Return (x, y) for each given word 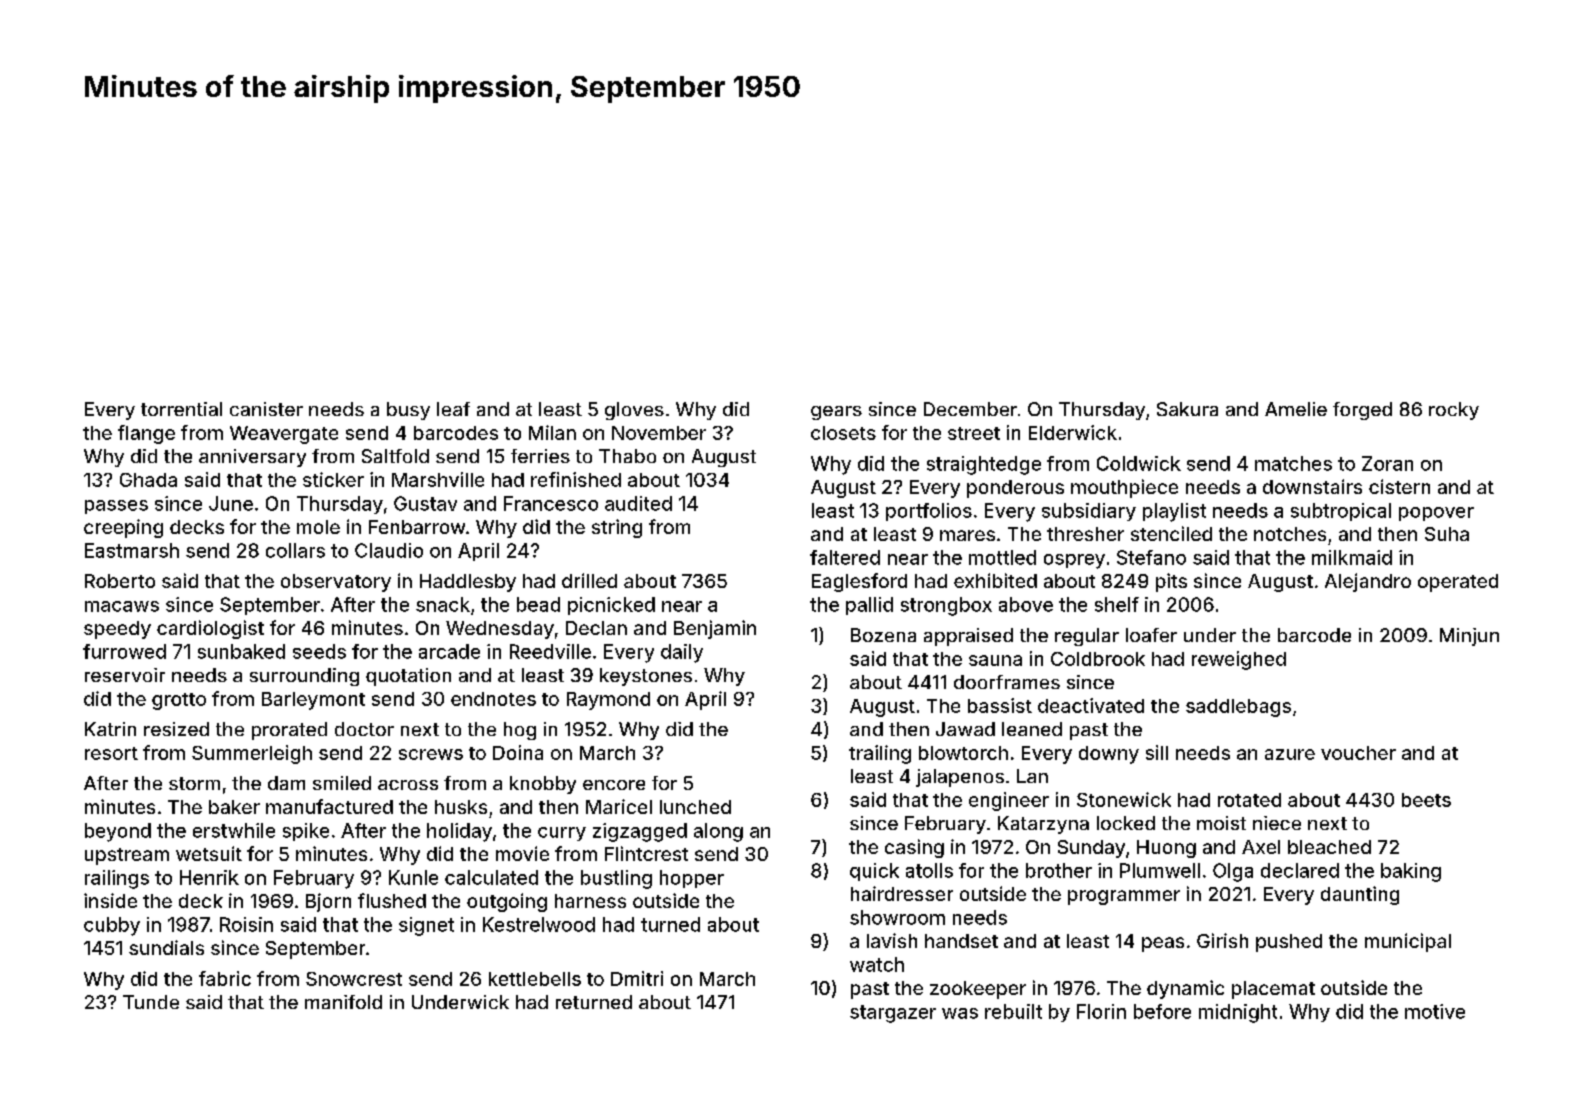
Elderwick (1073, 432)
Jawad (965, 729)
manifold (343, 1002)
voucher (1358, 753)
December (970, 409)
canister (266, 409)
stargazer (893, 1014)
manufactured (329, 806)
